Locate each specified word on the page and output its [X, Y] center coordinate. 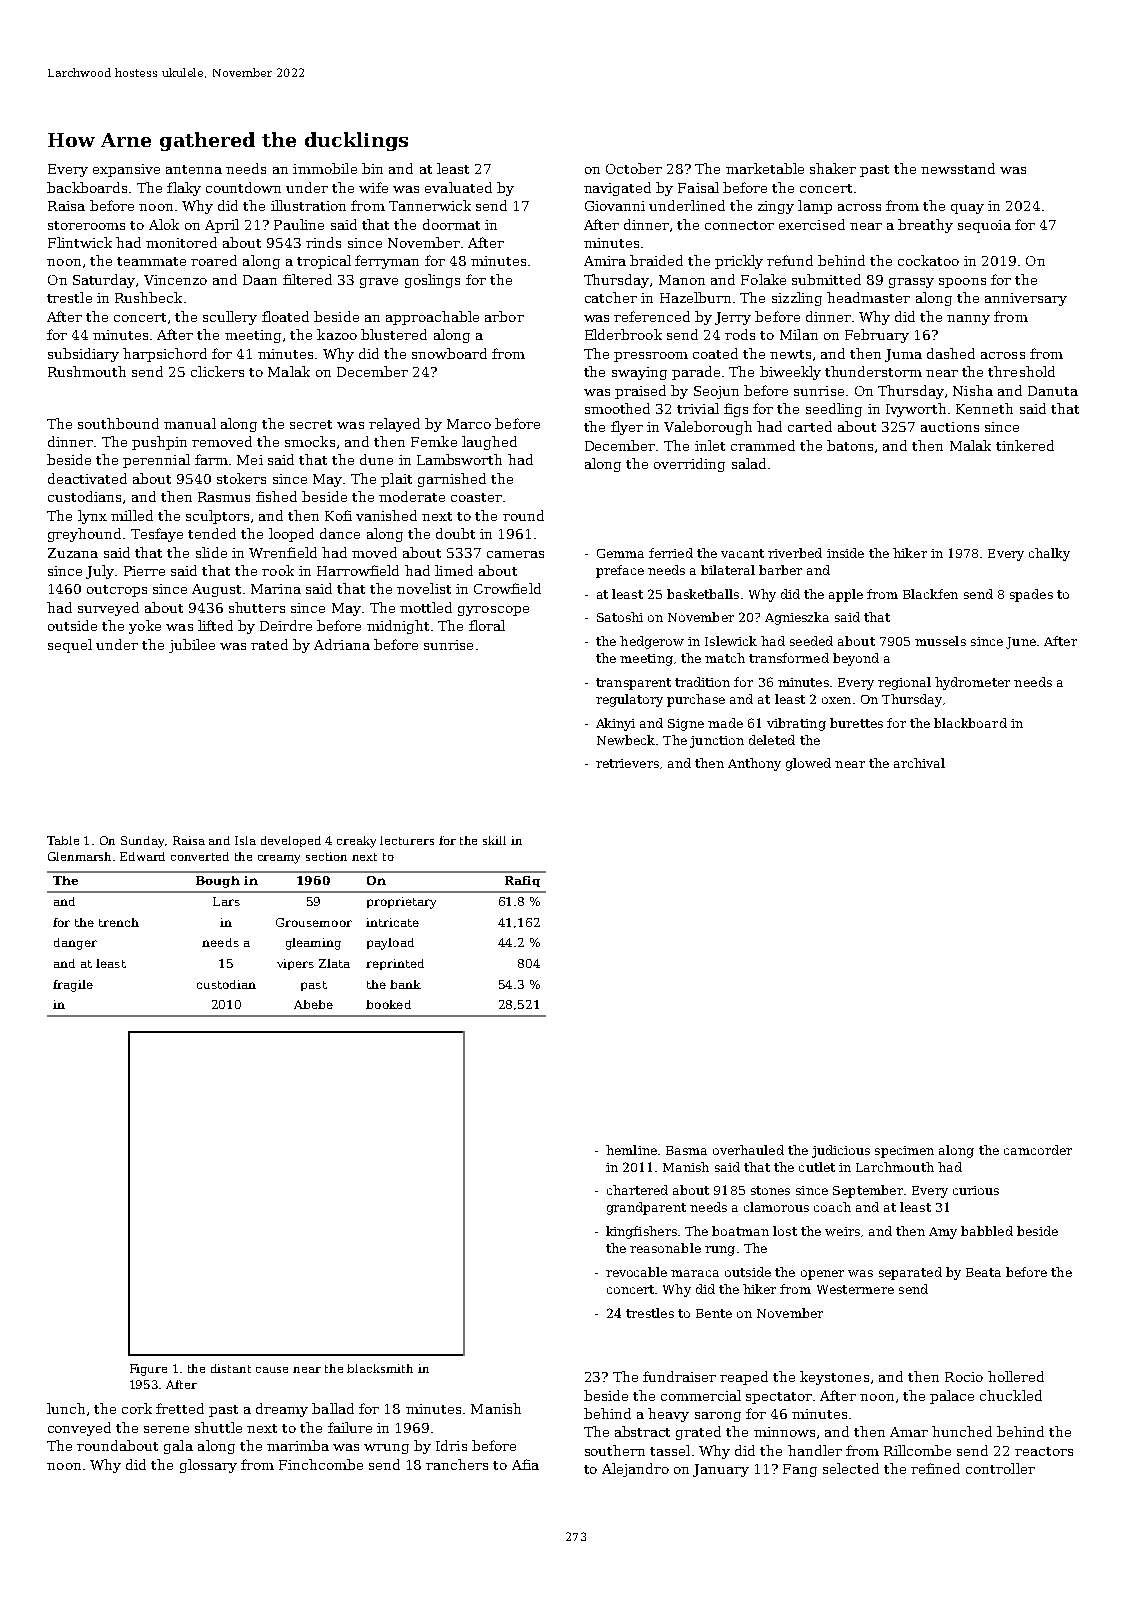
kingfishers [641, 1232]
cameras [515, 554]
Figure [148, 1370]
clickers [217, 371]
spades [1031, 595]
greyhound [84, 535]
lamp [815, 207]
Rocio [964, 1377]
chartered [637, 1190]
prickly [739, 262]
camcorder [1038, 1150]
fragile [73, 986]
